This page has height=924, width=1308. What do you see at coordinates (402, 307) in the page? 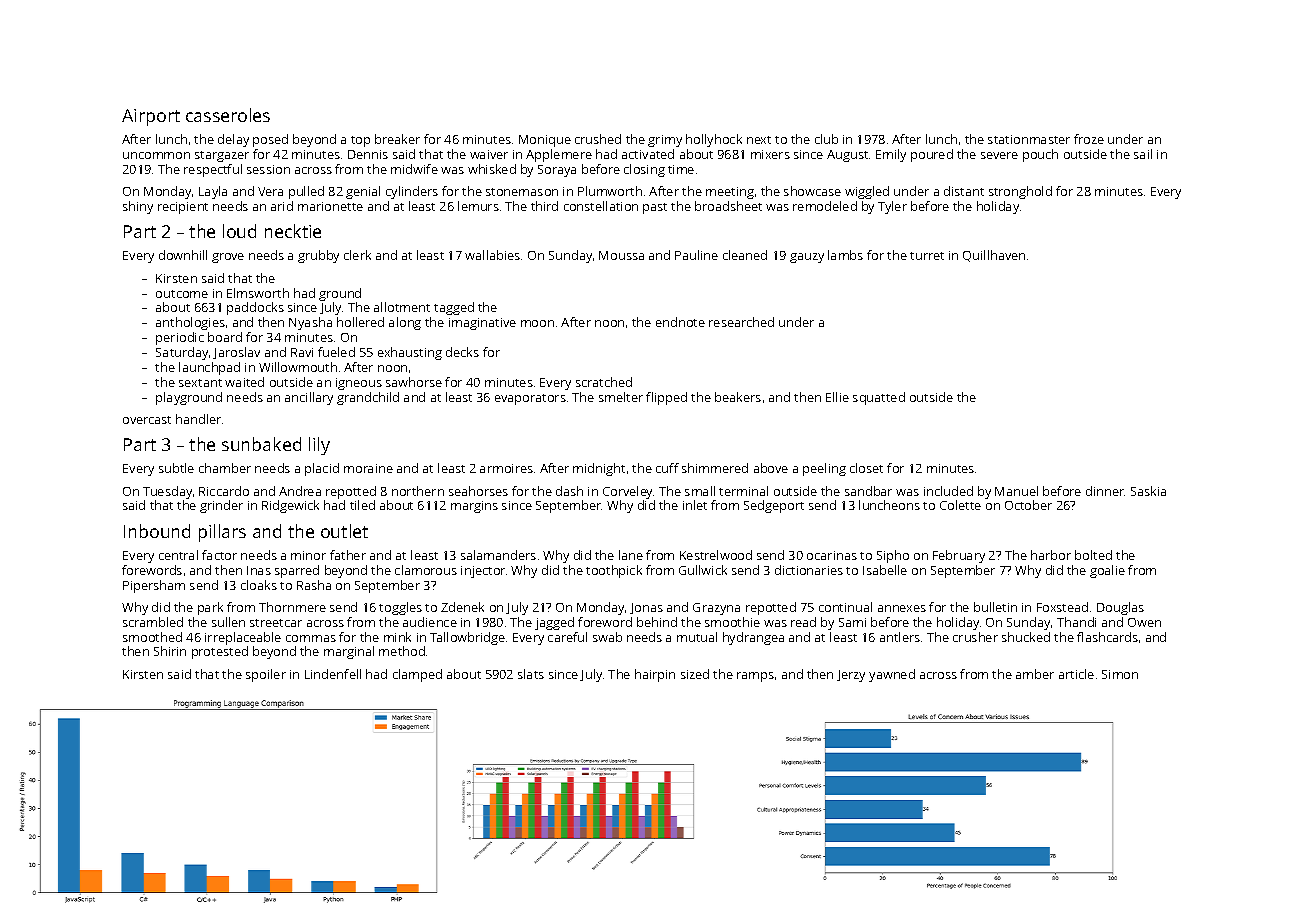
I see `allotment` at bounding box center [402, 307].
